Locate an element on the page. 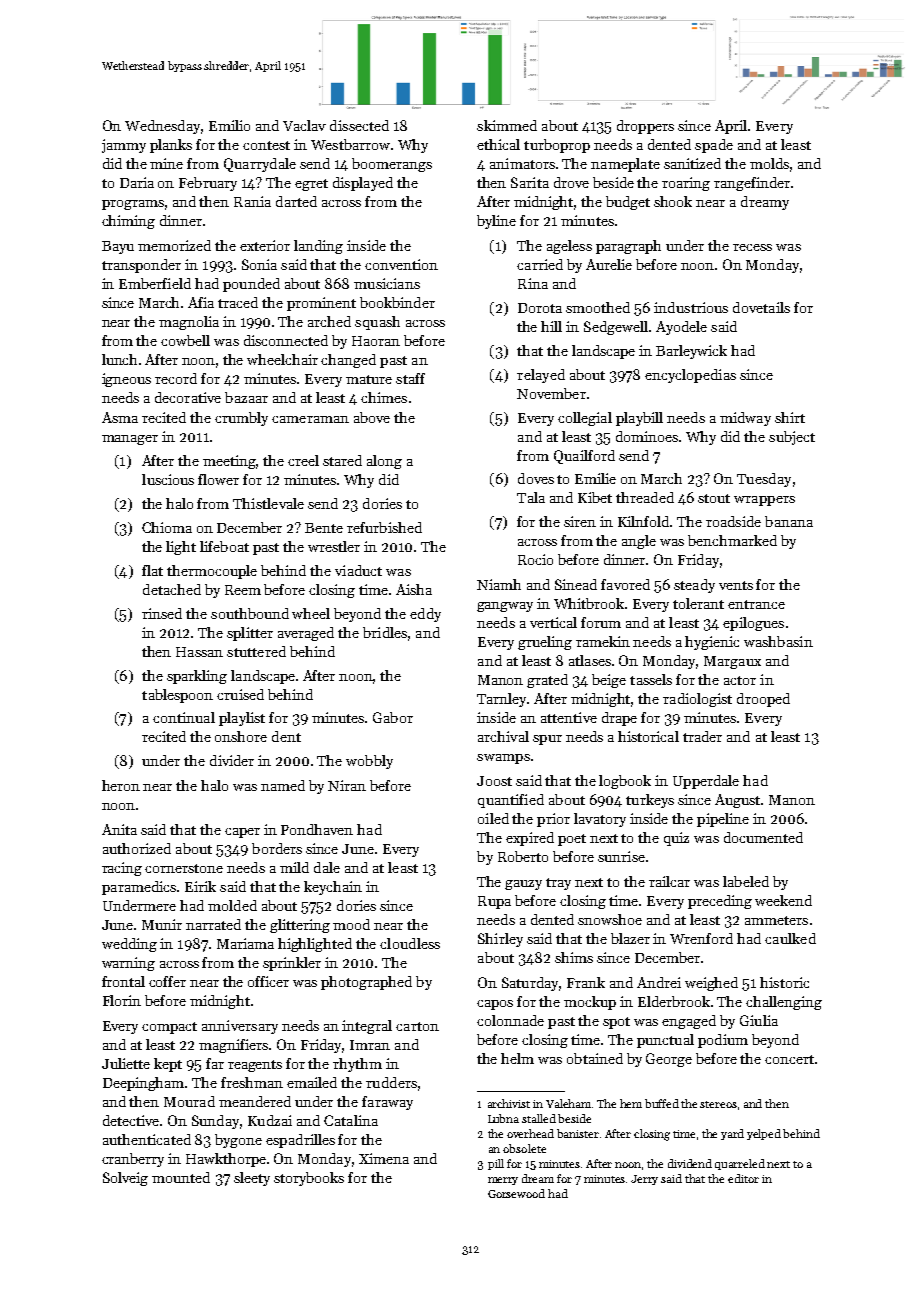  Gorsewood is located at coordinates (516, 1193).
